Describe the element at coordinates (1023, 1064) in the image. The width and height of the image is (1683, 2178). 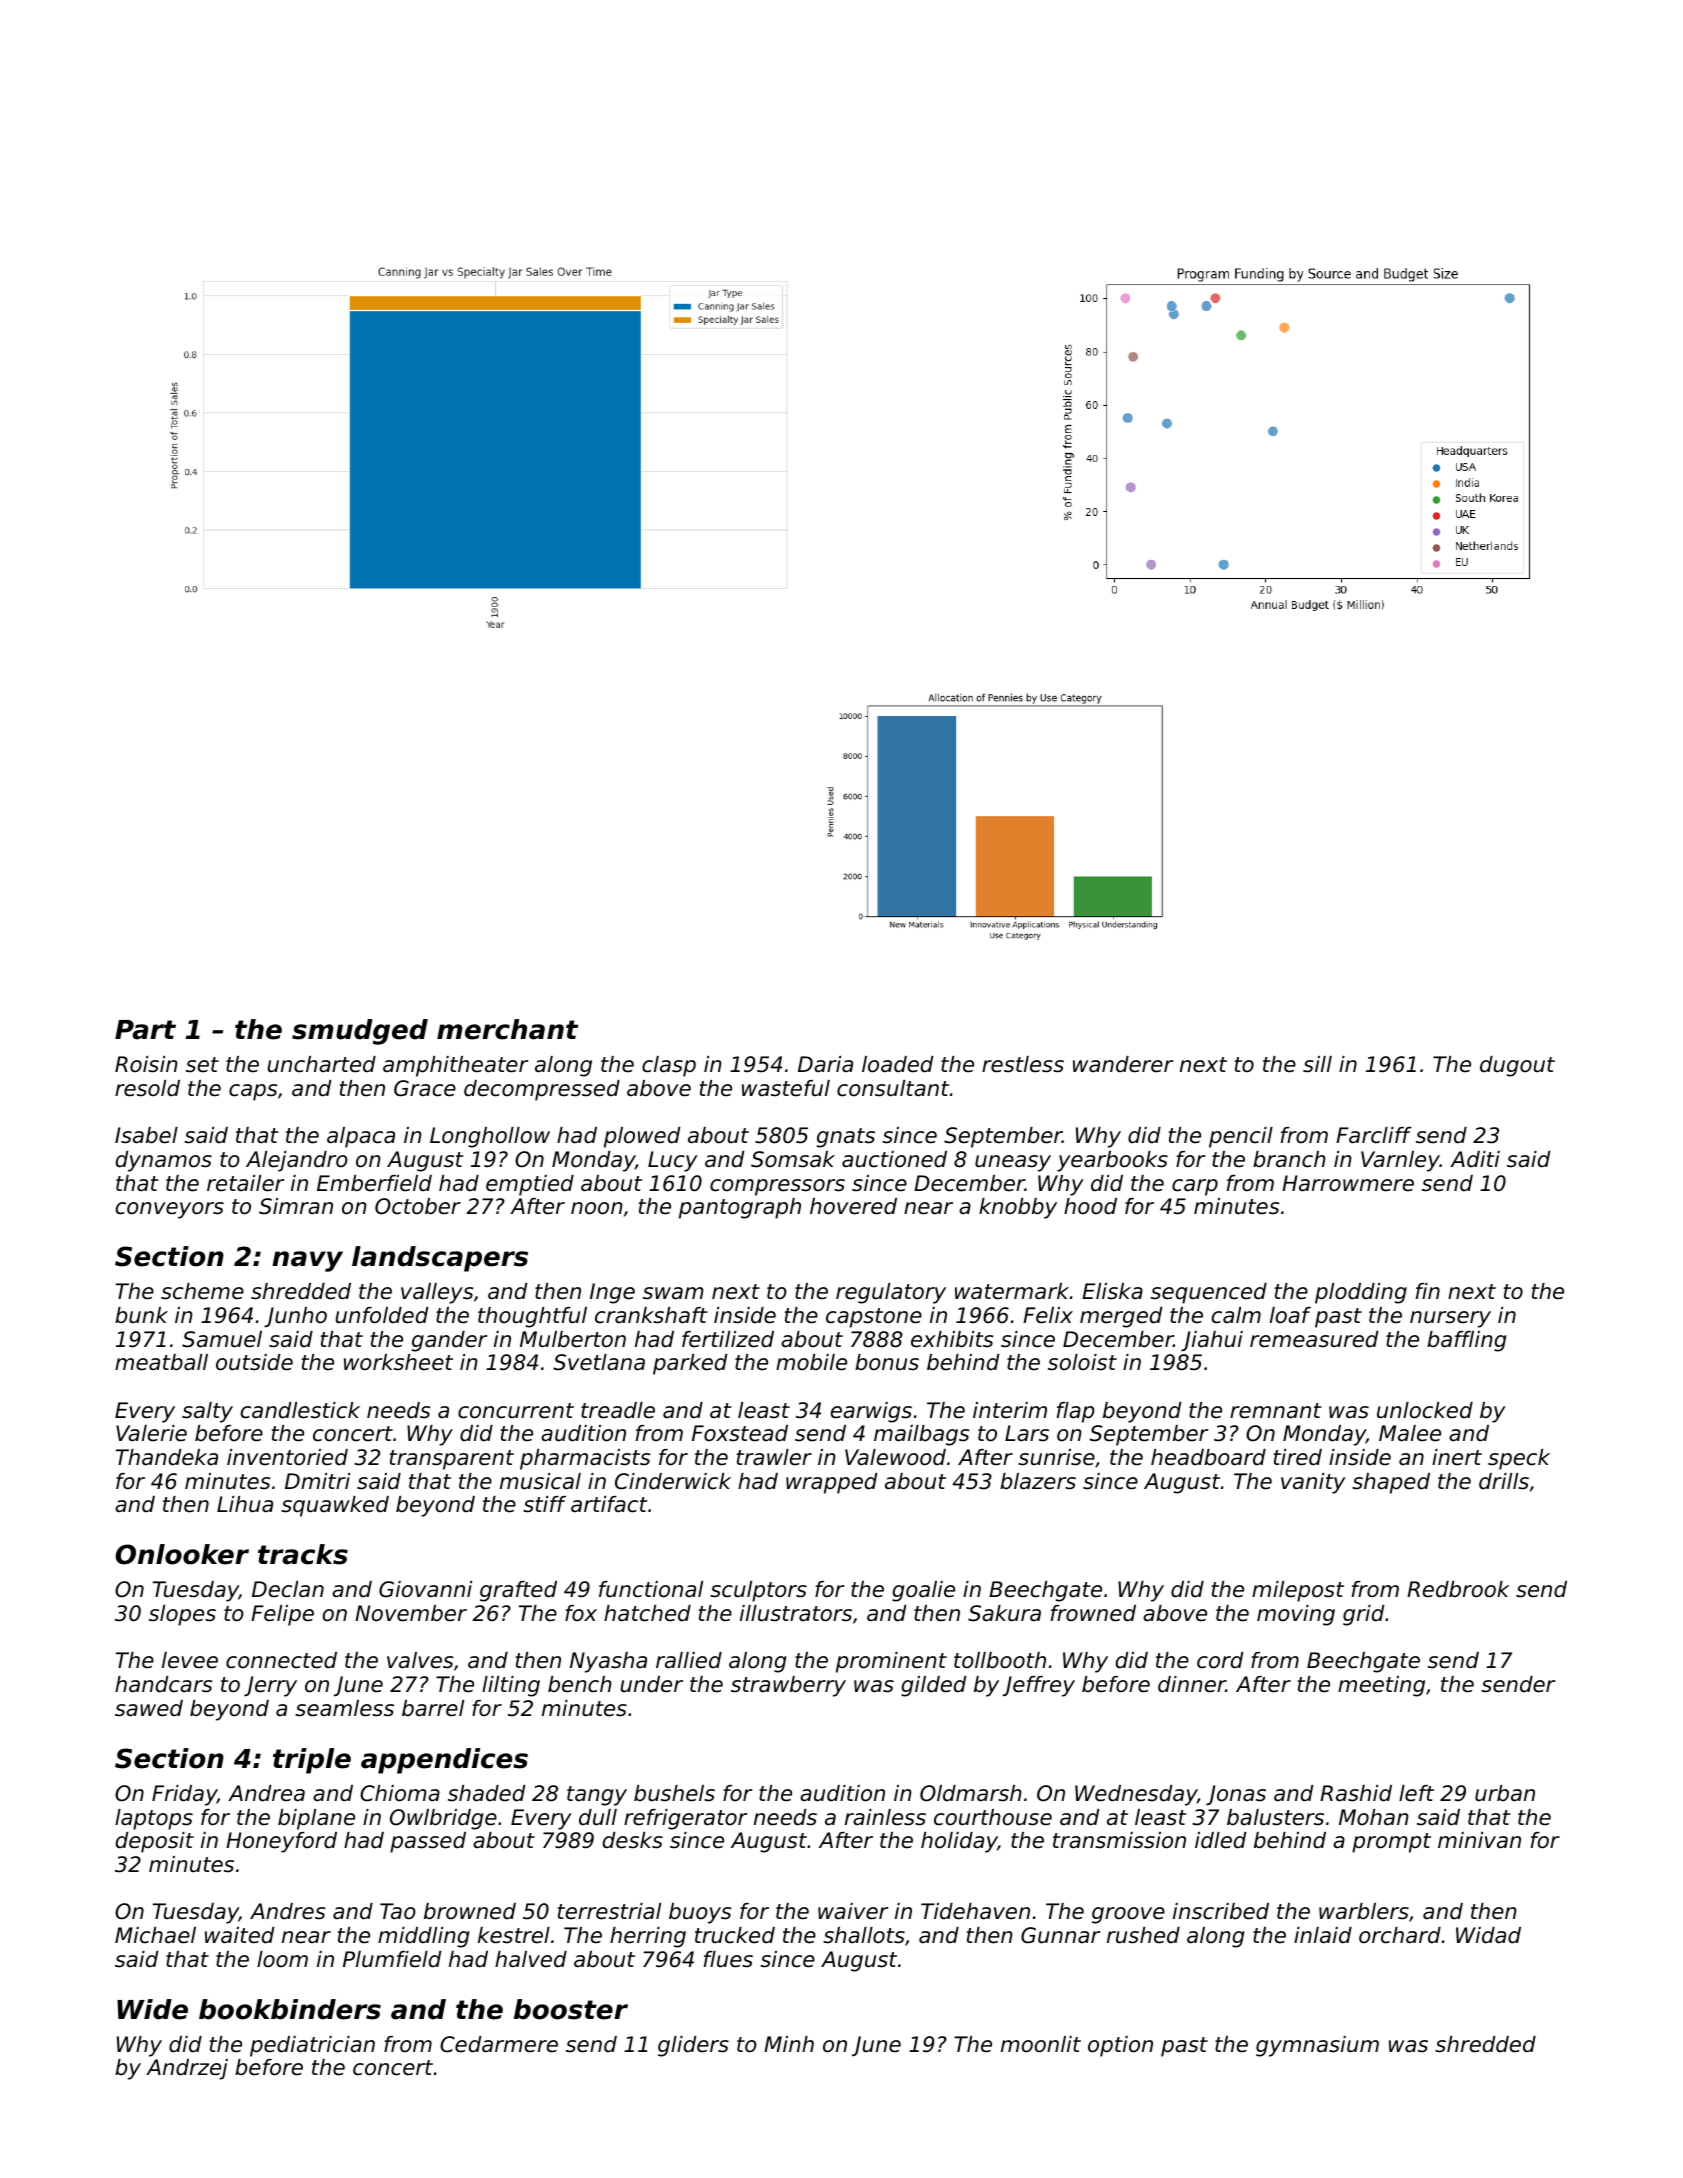
I see `restless` at that location.
